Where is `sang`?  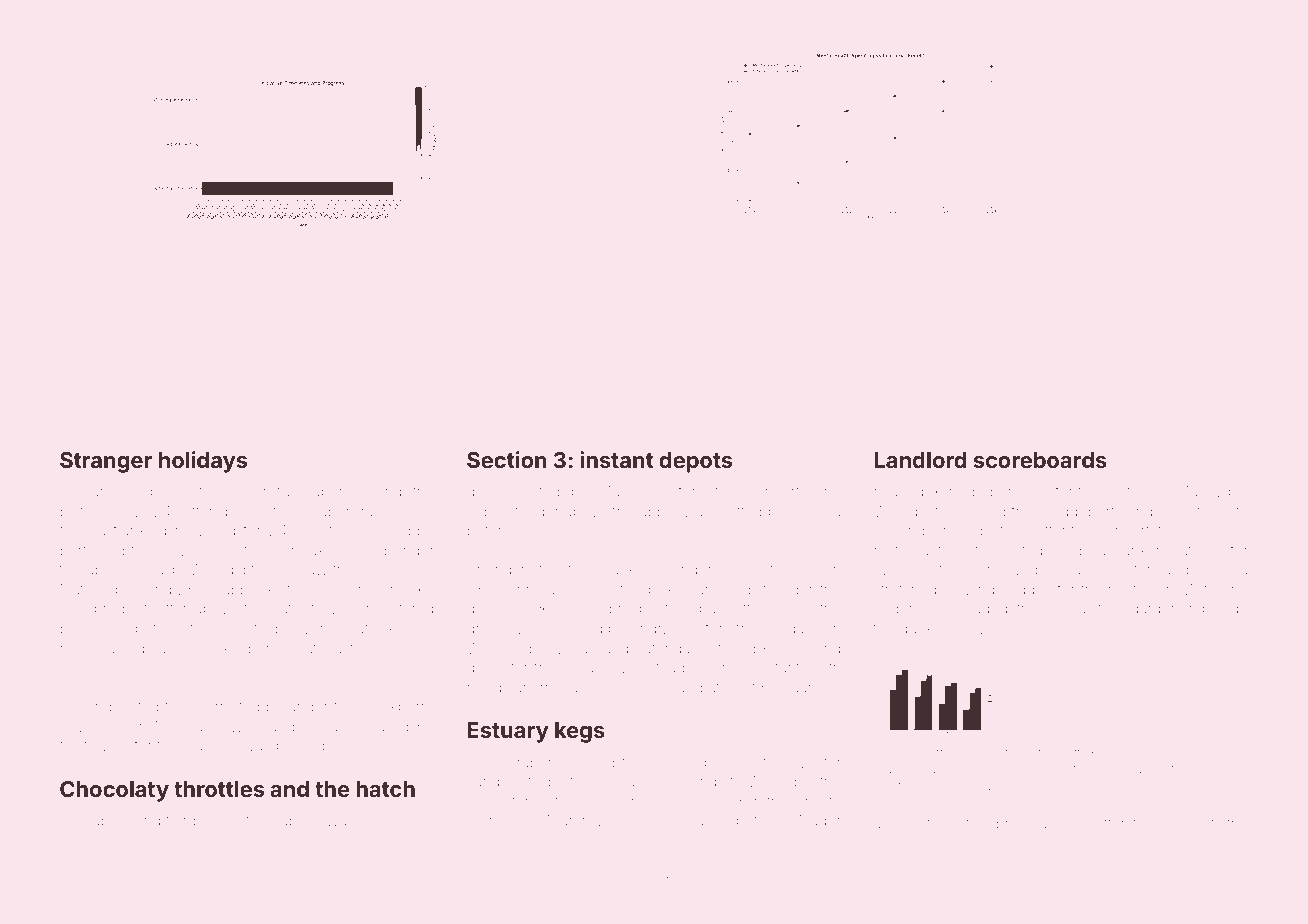
sang is located at coordinates (483, 784).
